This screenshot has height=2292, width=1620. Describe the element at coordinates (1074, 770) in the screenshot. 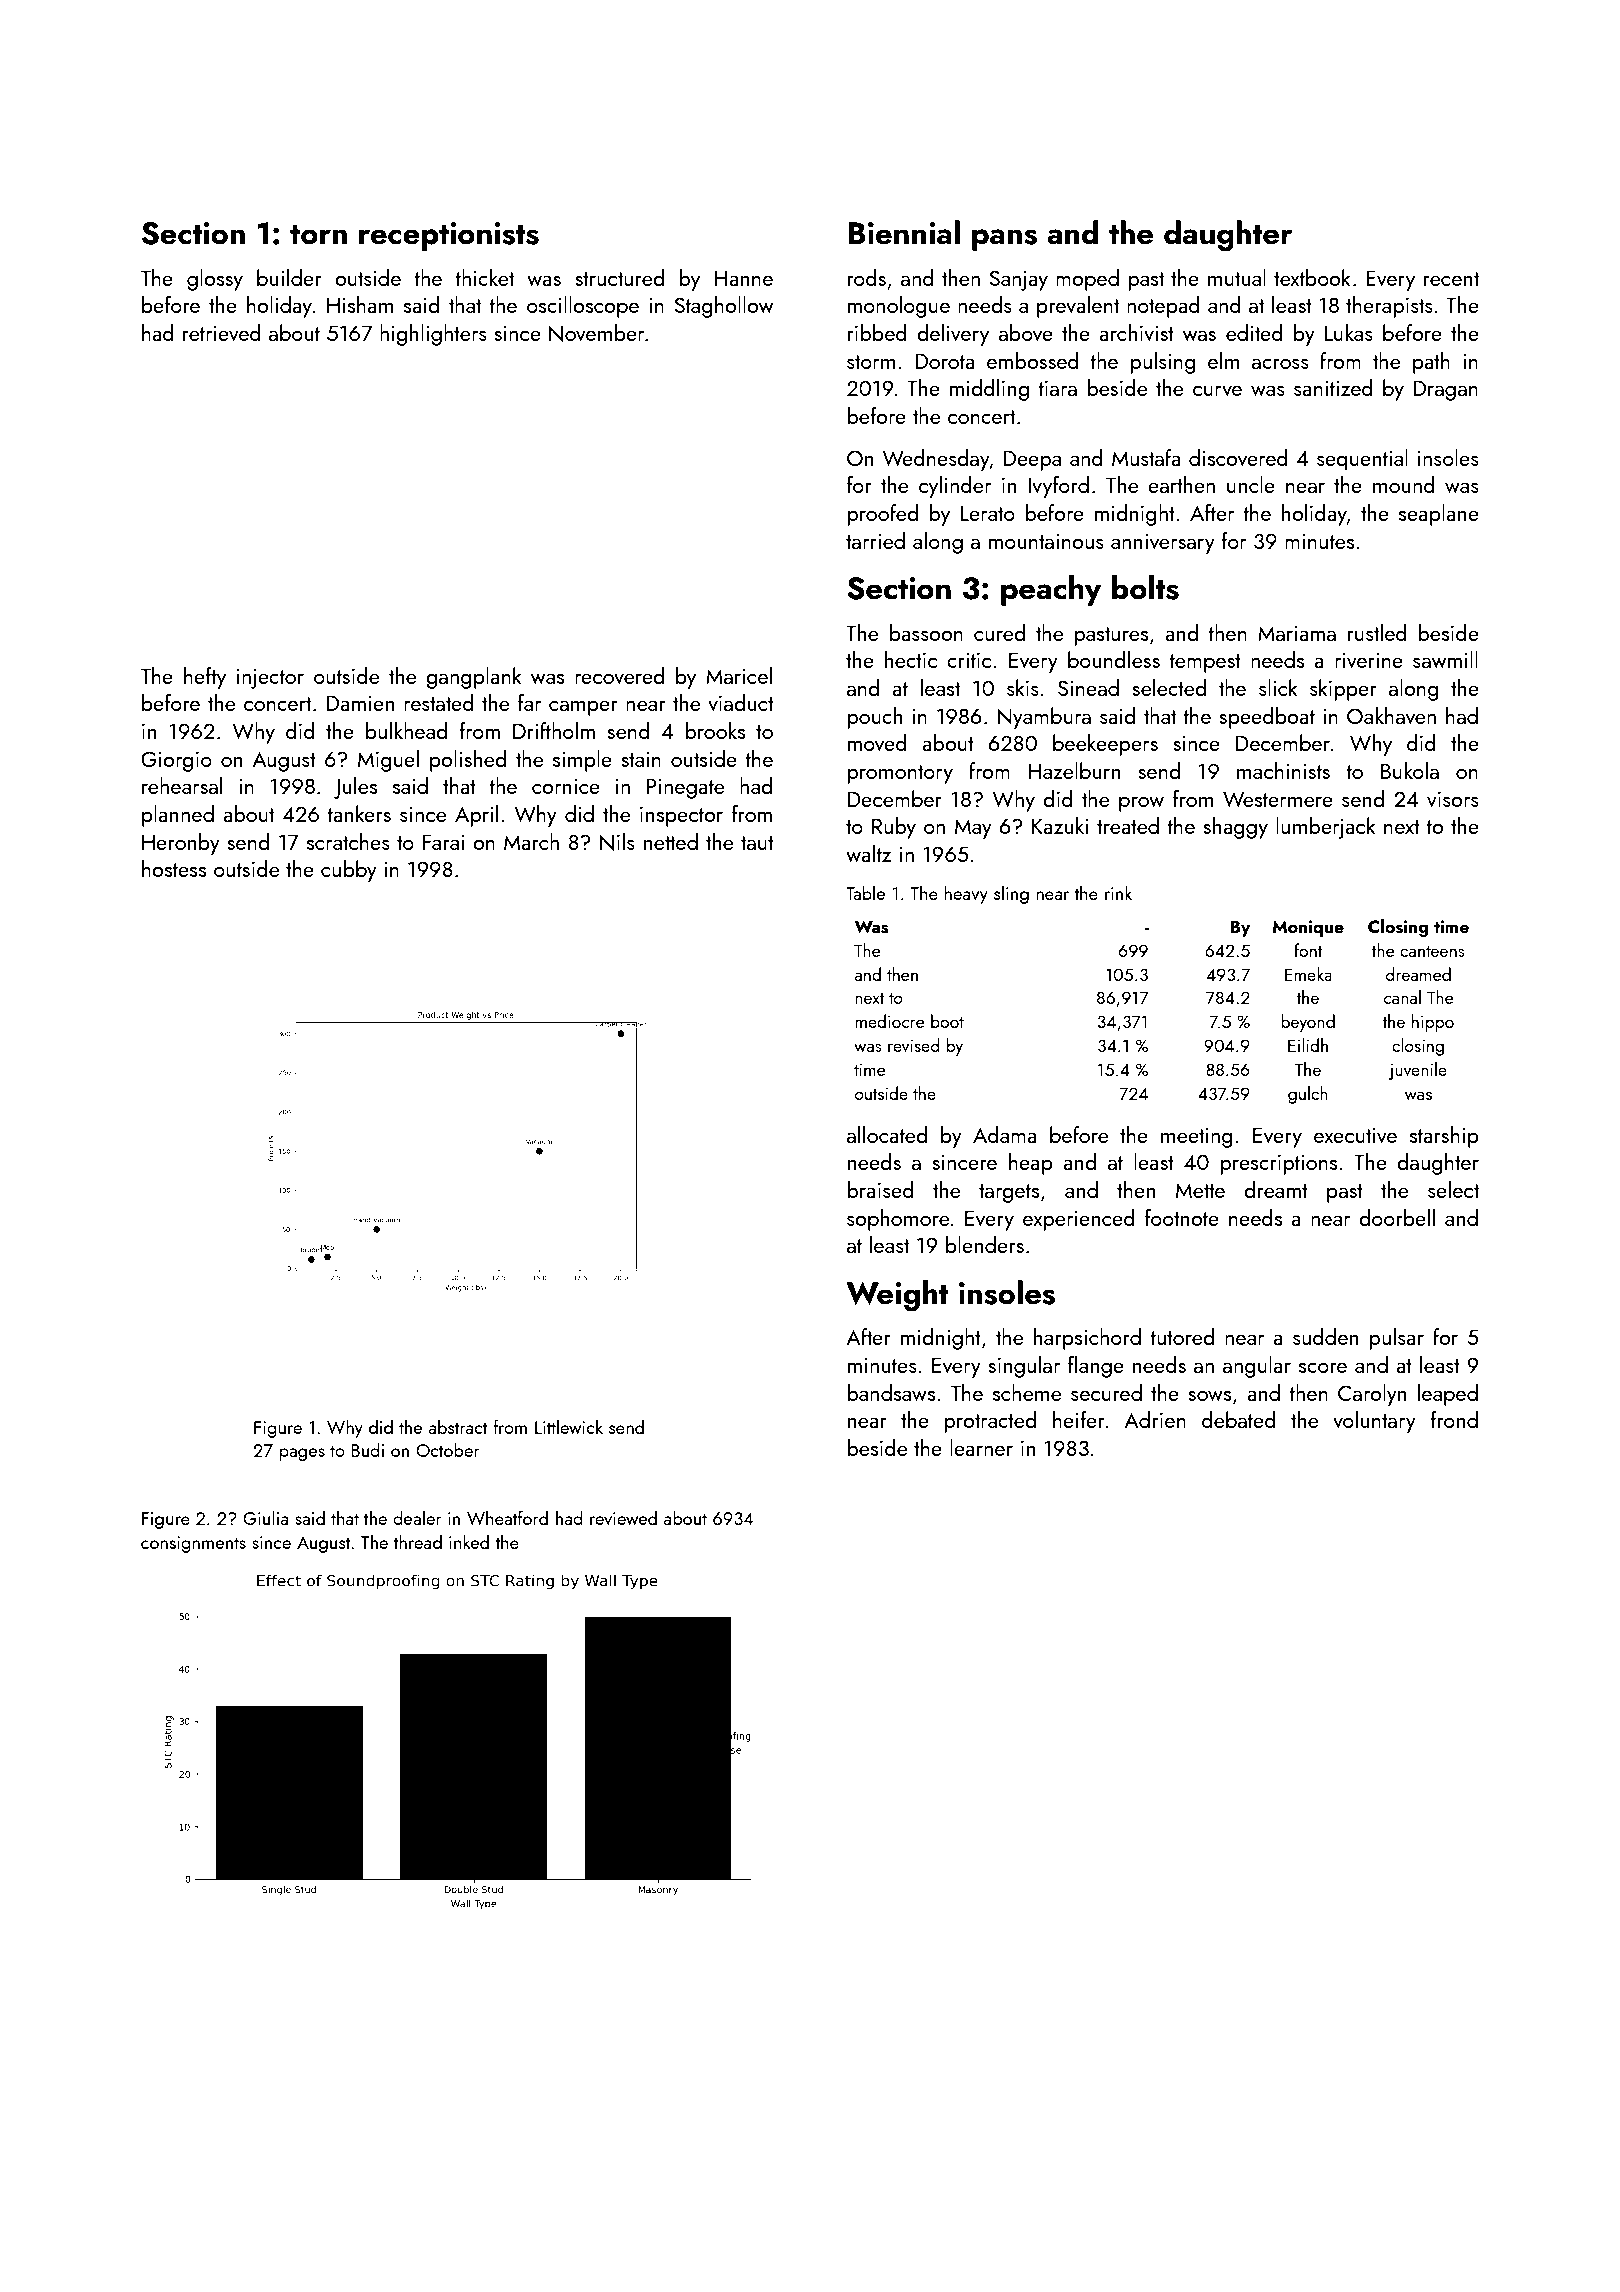

I see `Hazelburn` at that location.
